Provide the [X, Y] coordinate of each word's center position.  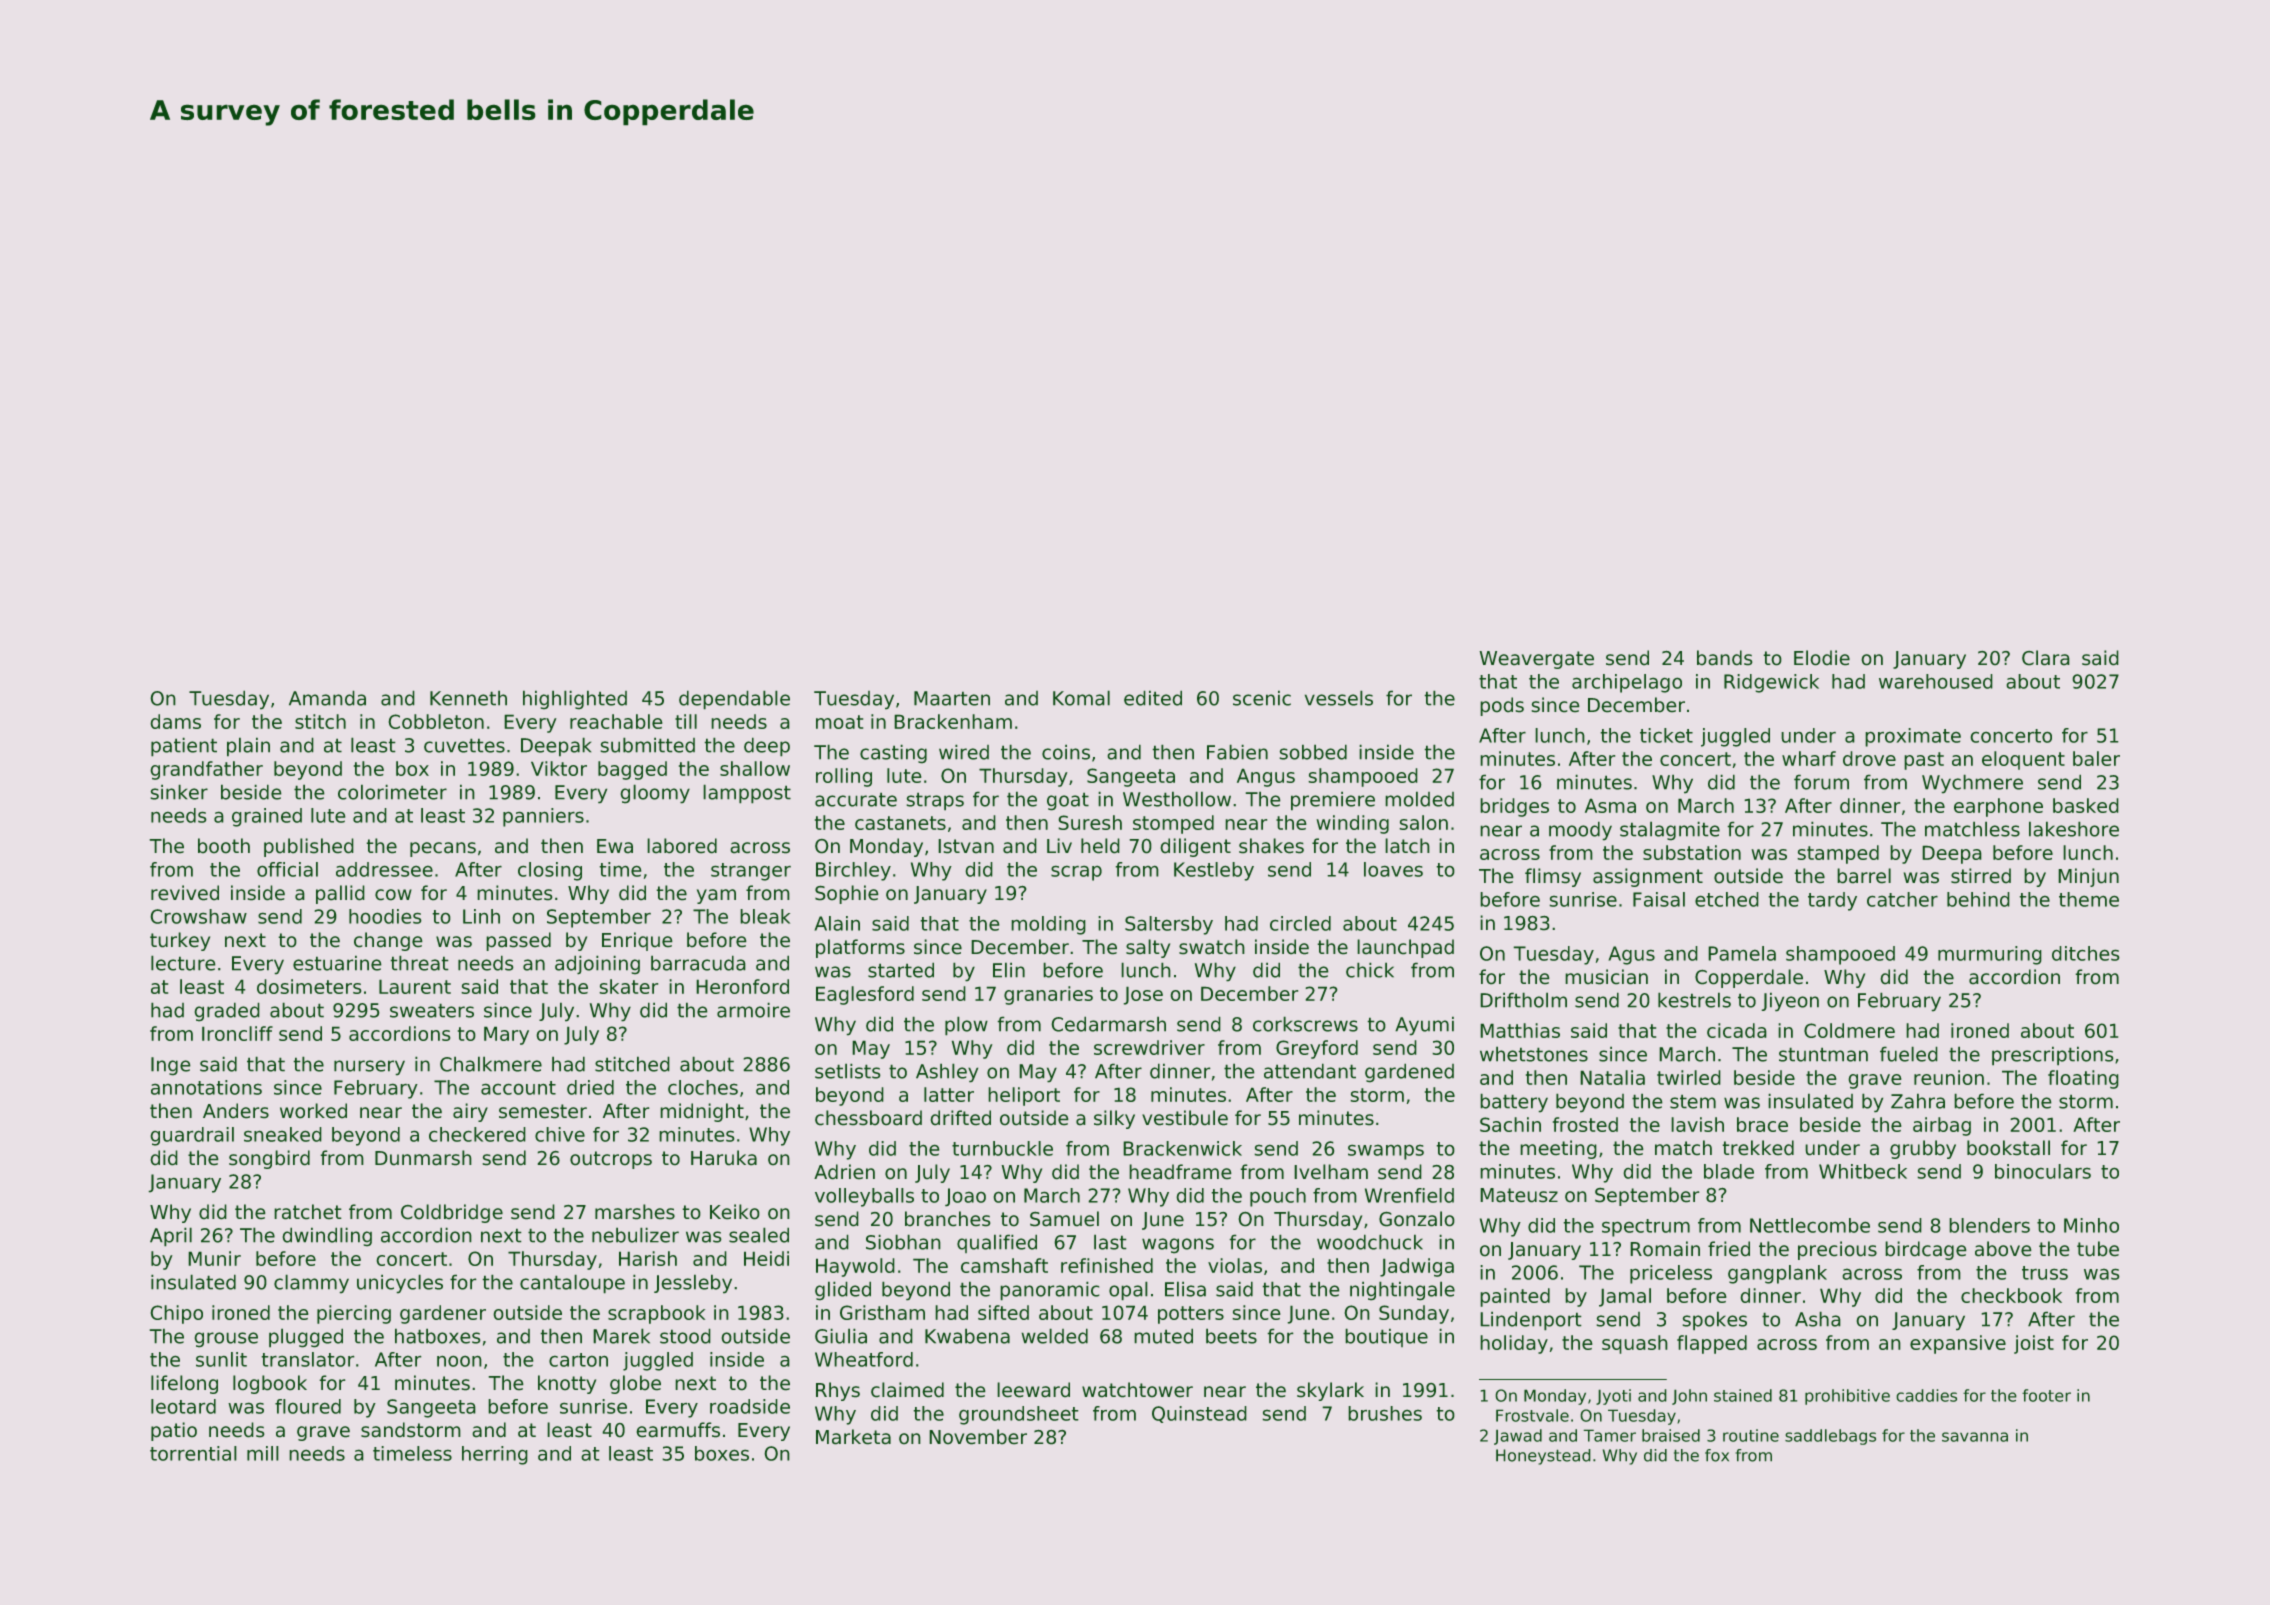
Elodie [1822, 658]
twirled [1689, 1077]
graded [227, 1012]
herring [495, 1455]
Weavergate [1536, 660]
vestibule [1185, 1118]
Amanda [327, 698]
